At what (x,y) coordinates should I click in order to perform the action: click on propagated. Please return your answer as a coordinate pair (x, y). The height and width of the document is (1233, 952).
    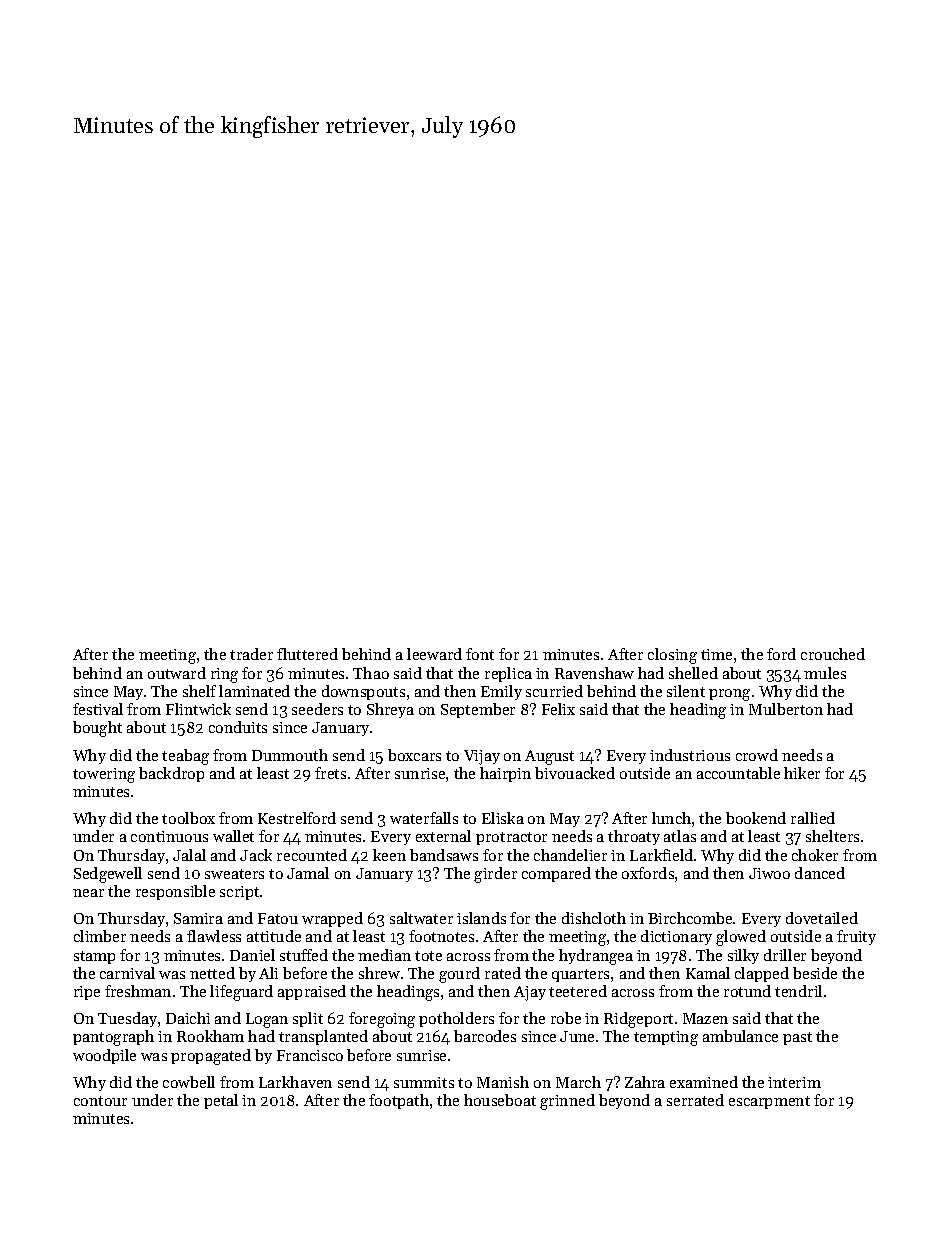
    Looking at the image, I should click on (211, 1057).
